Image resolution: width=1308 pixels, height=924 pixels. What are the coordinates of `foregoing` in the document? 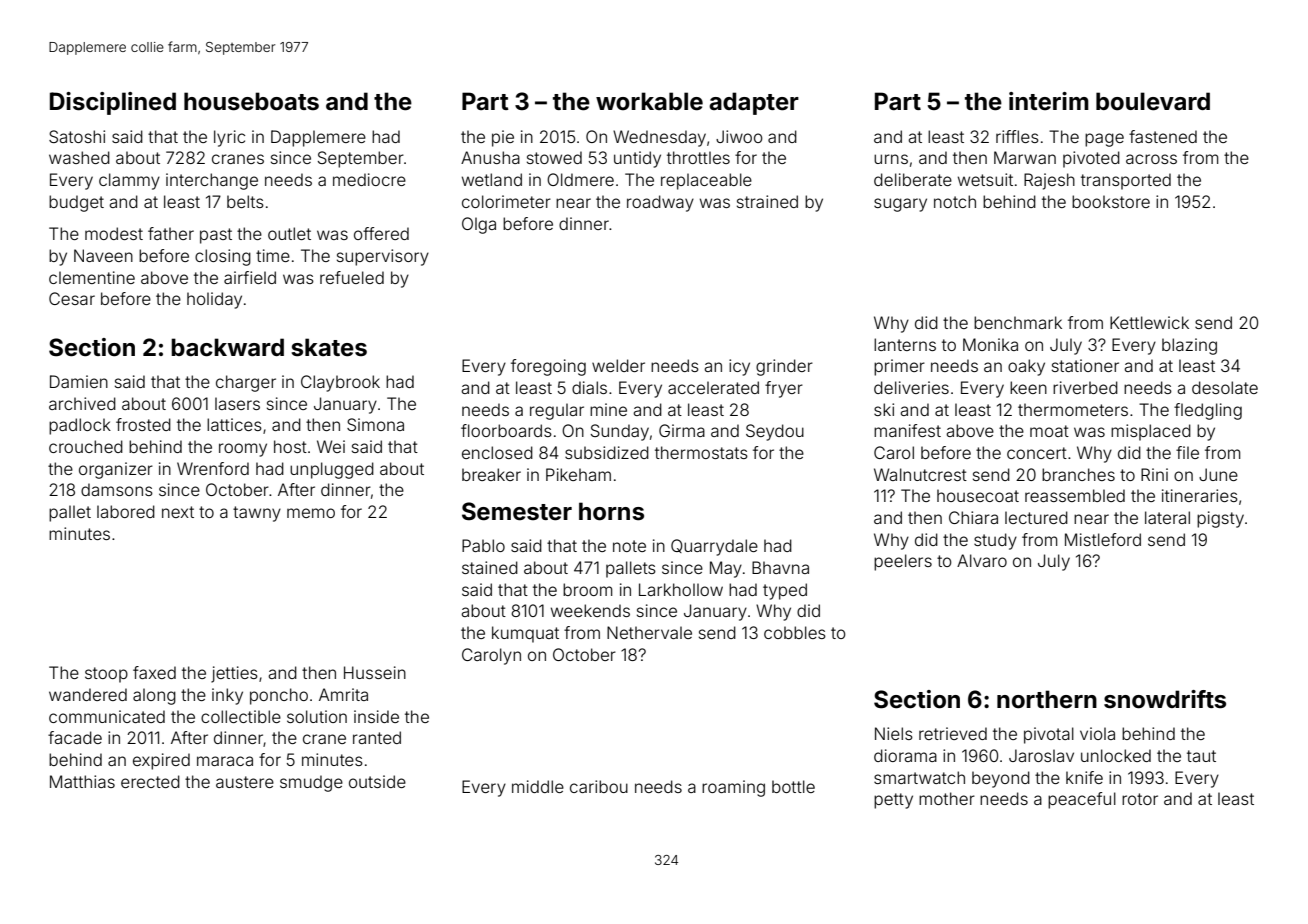 It's located at (548, 367).
